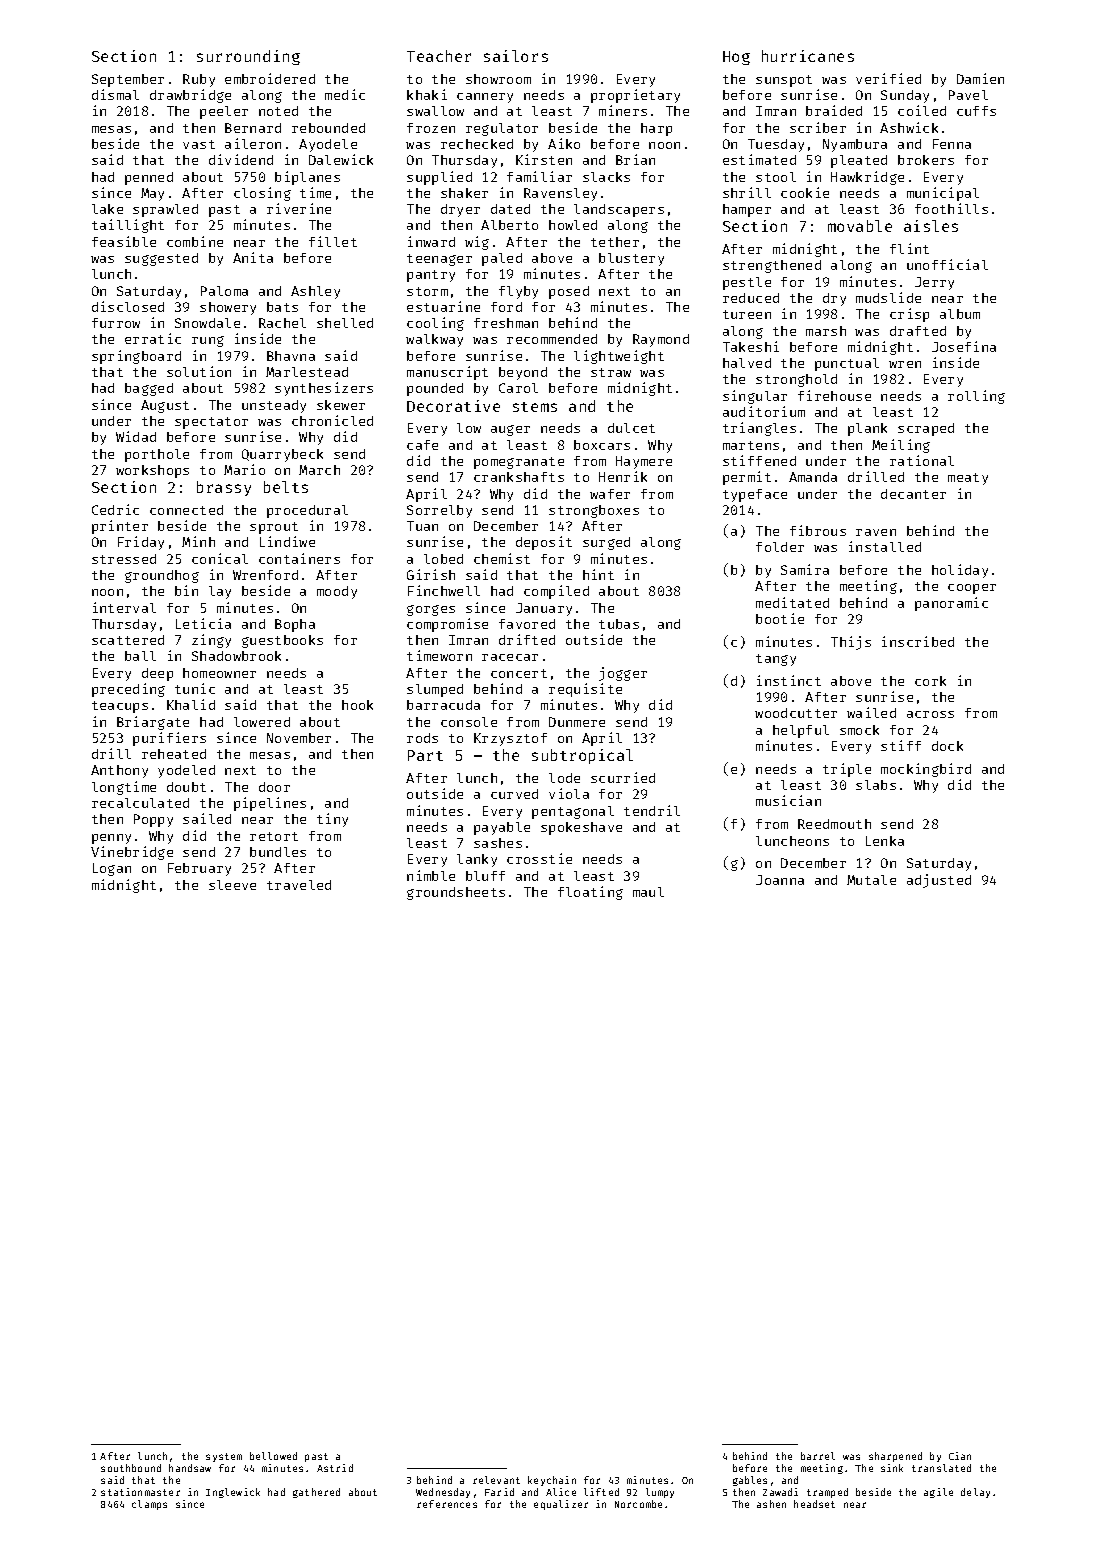 The height and width of the image is (1563, 1105). I want to click on Inglewick, so click(233, 1493).
